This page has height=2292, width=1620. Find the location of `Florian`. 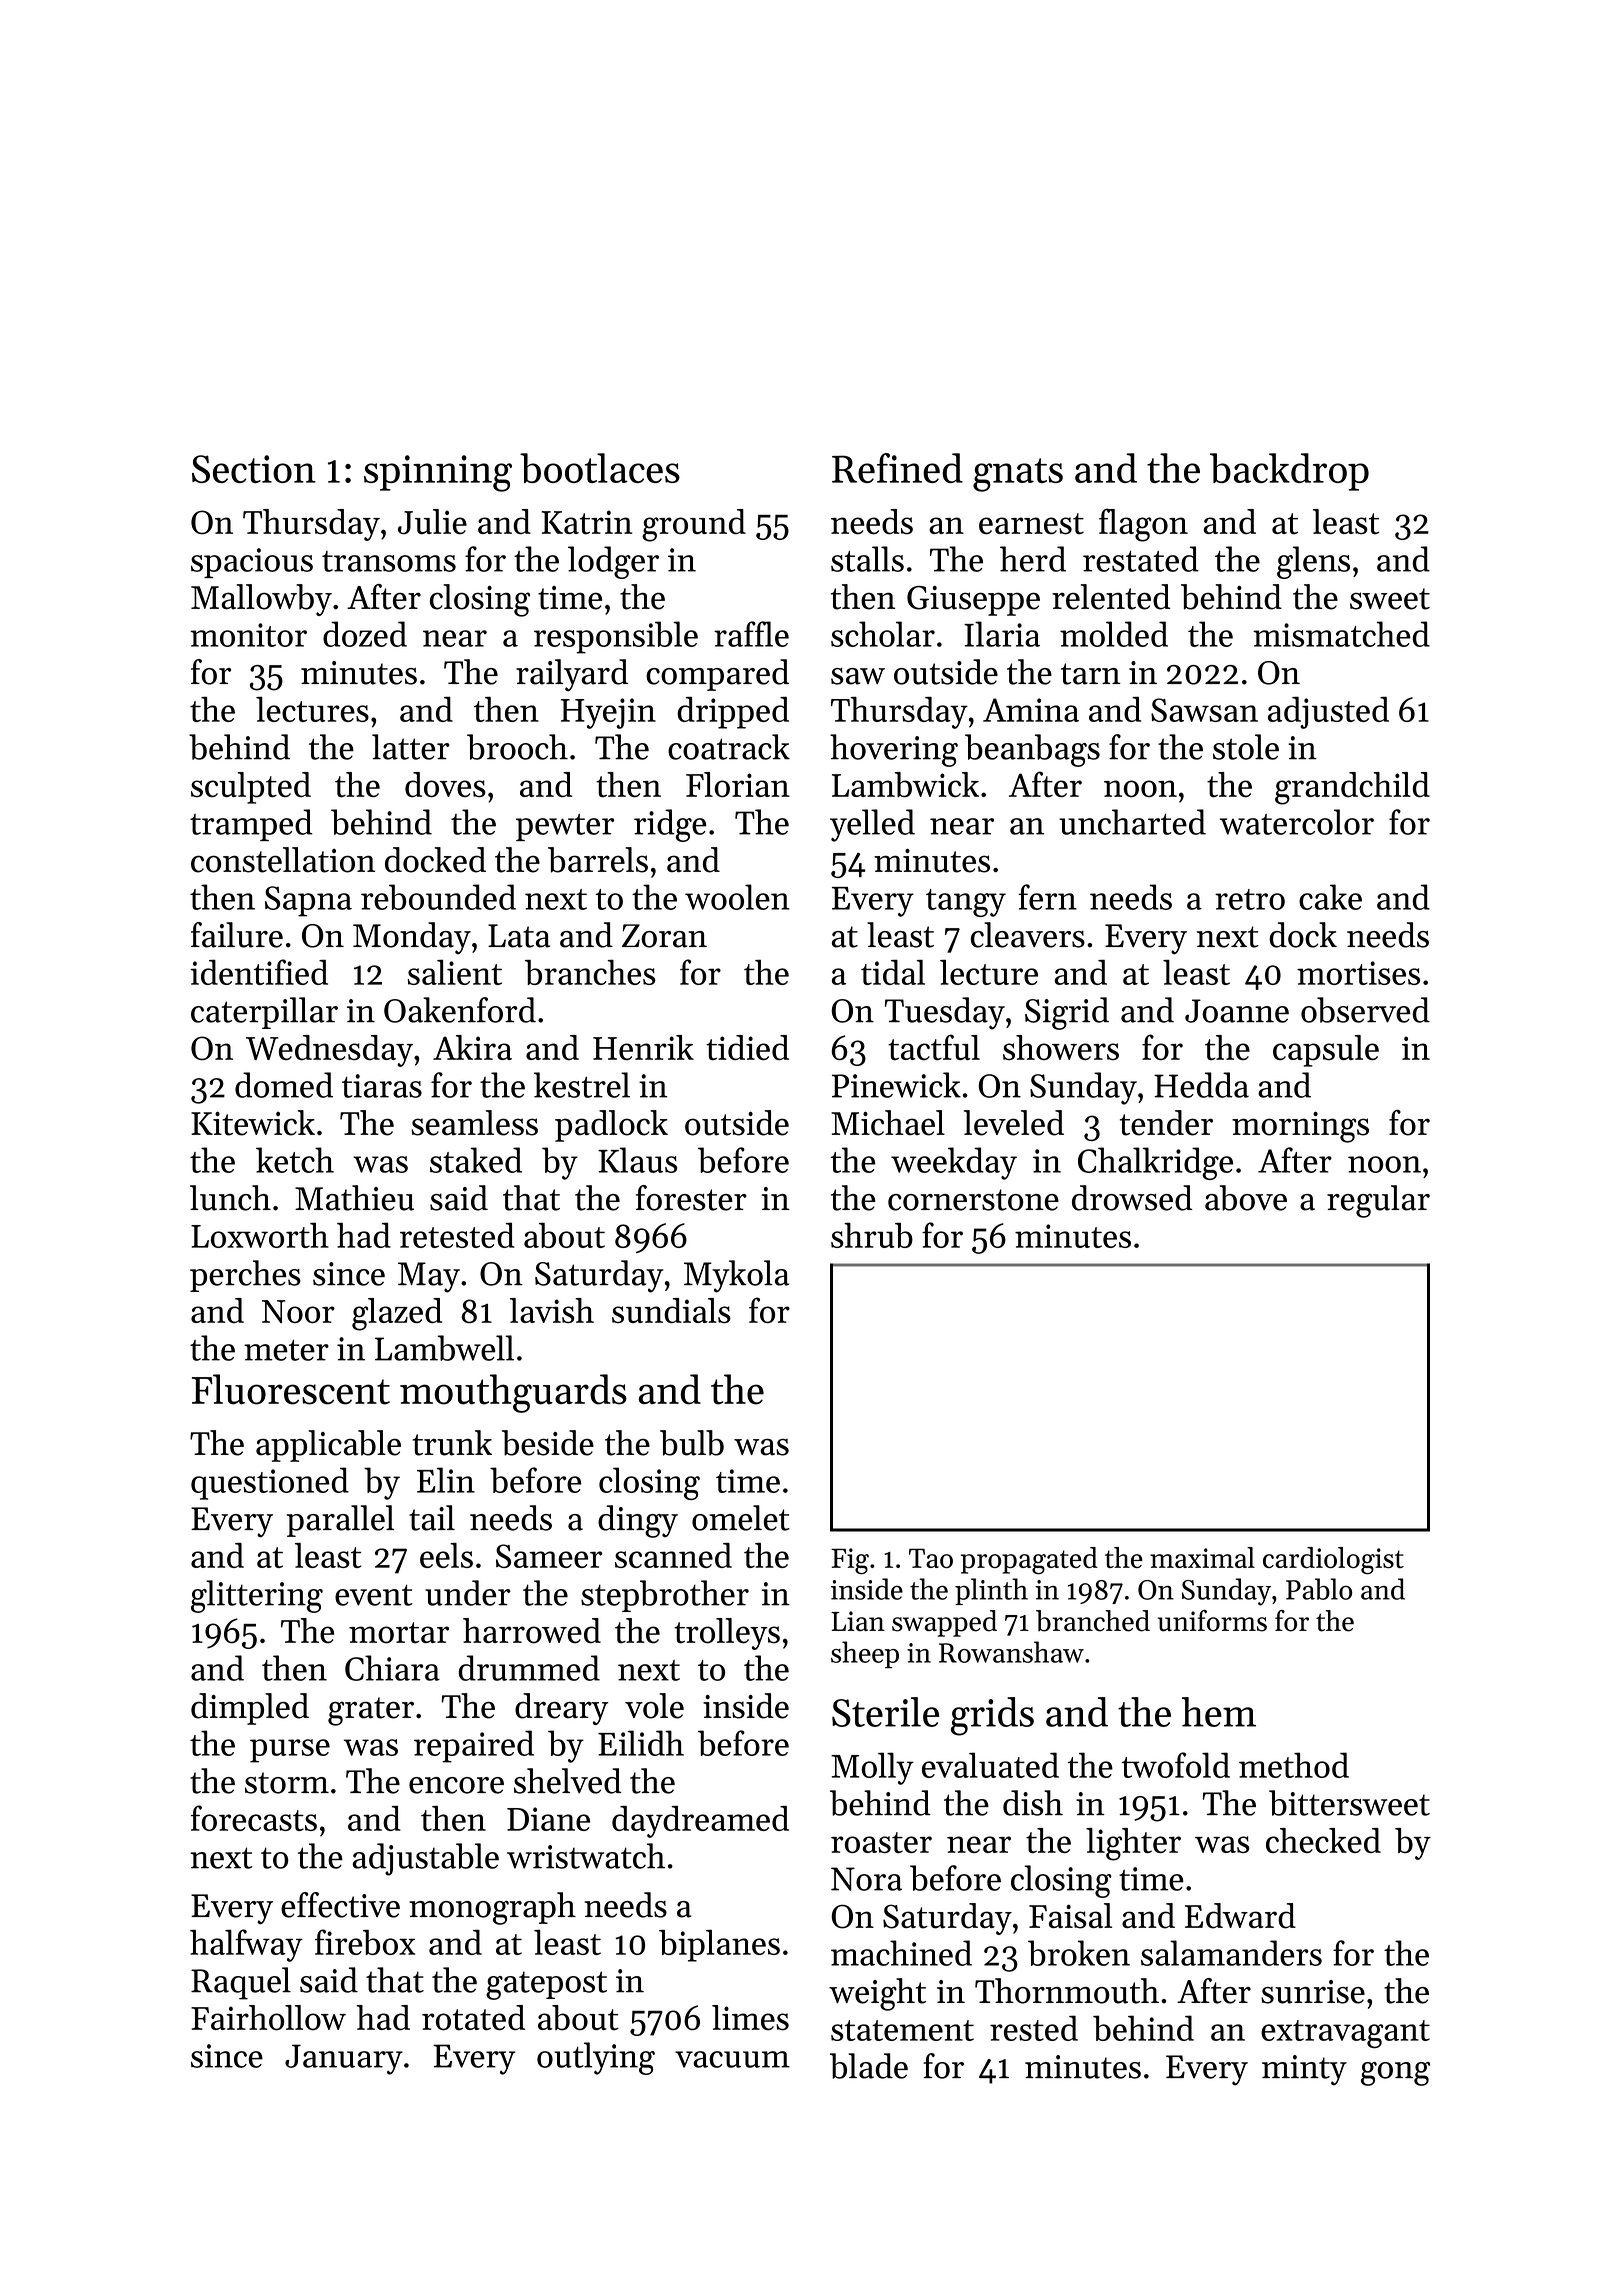

Florian is located at coordinates (738, 785).
